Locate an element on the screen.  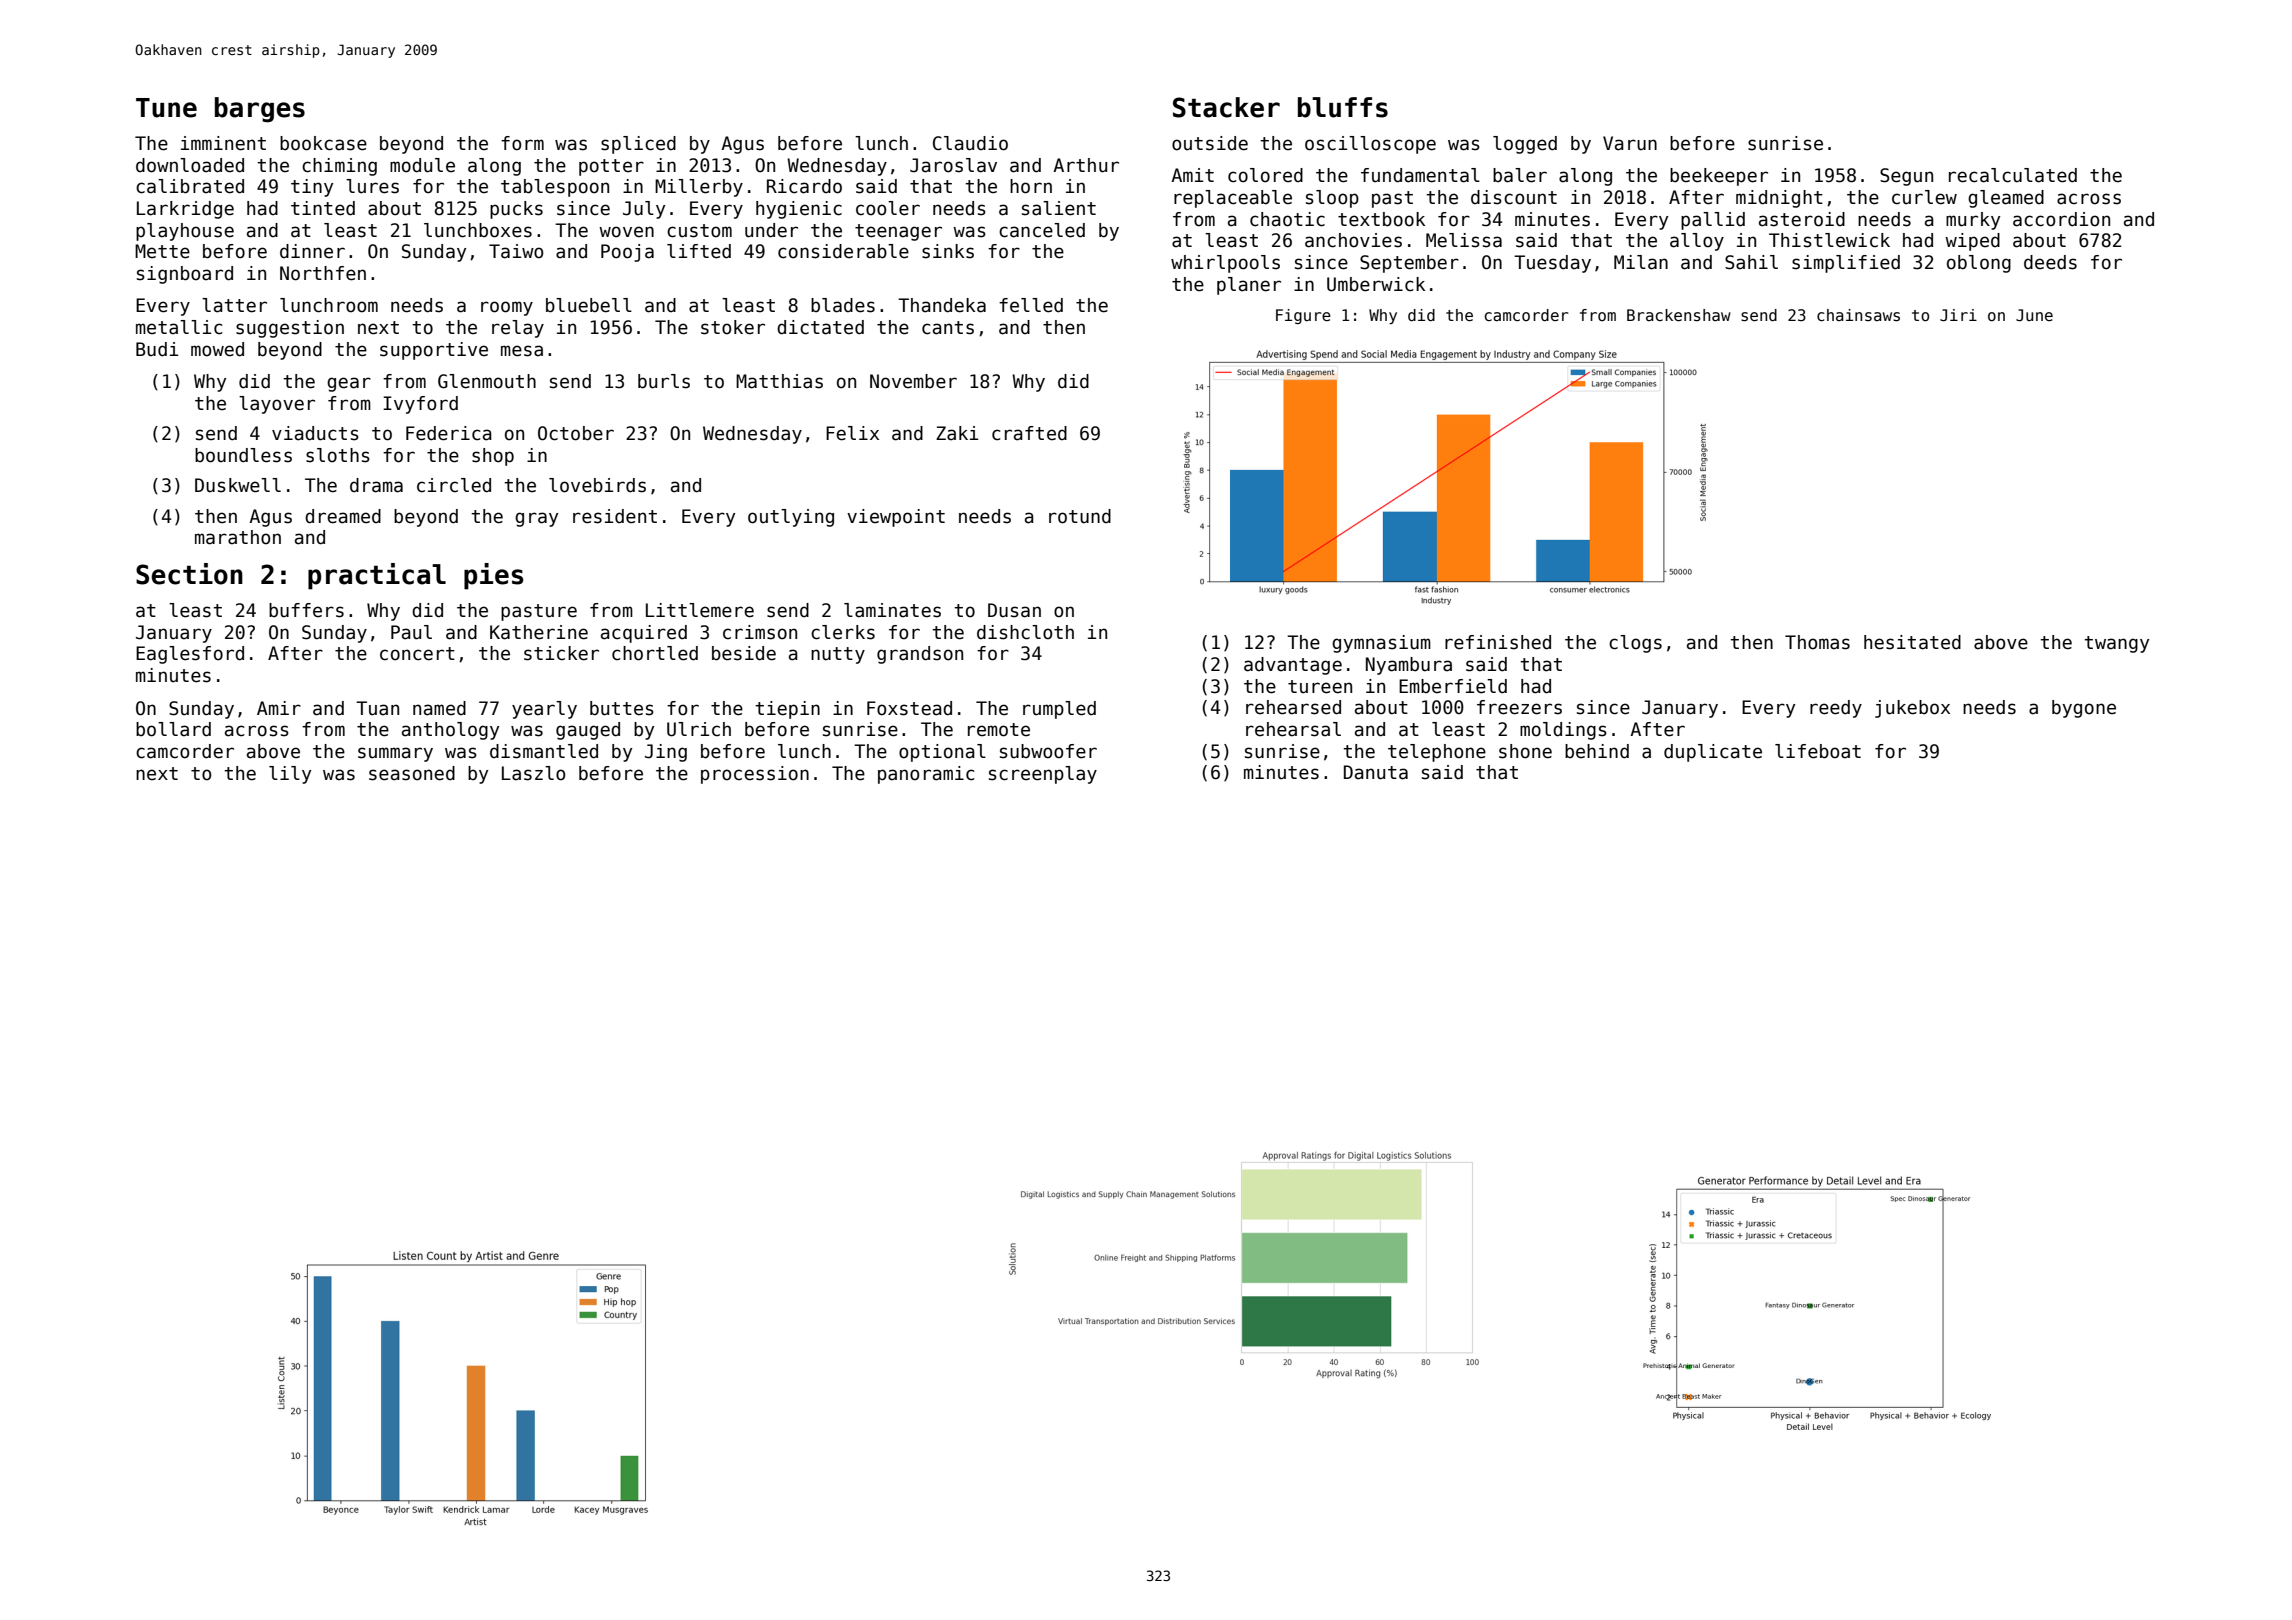
Figure is located at coordinates (1303, 316).
